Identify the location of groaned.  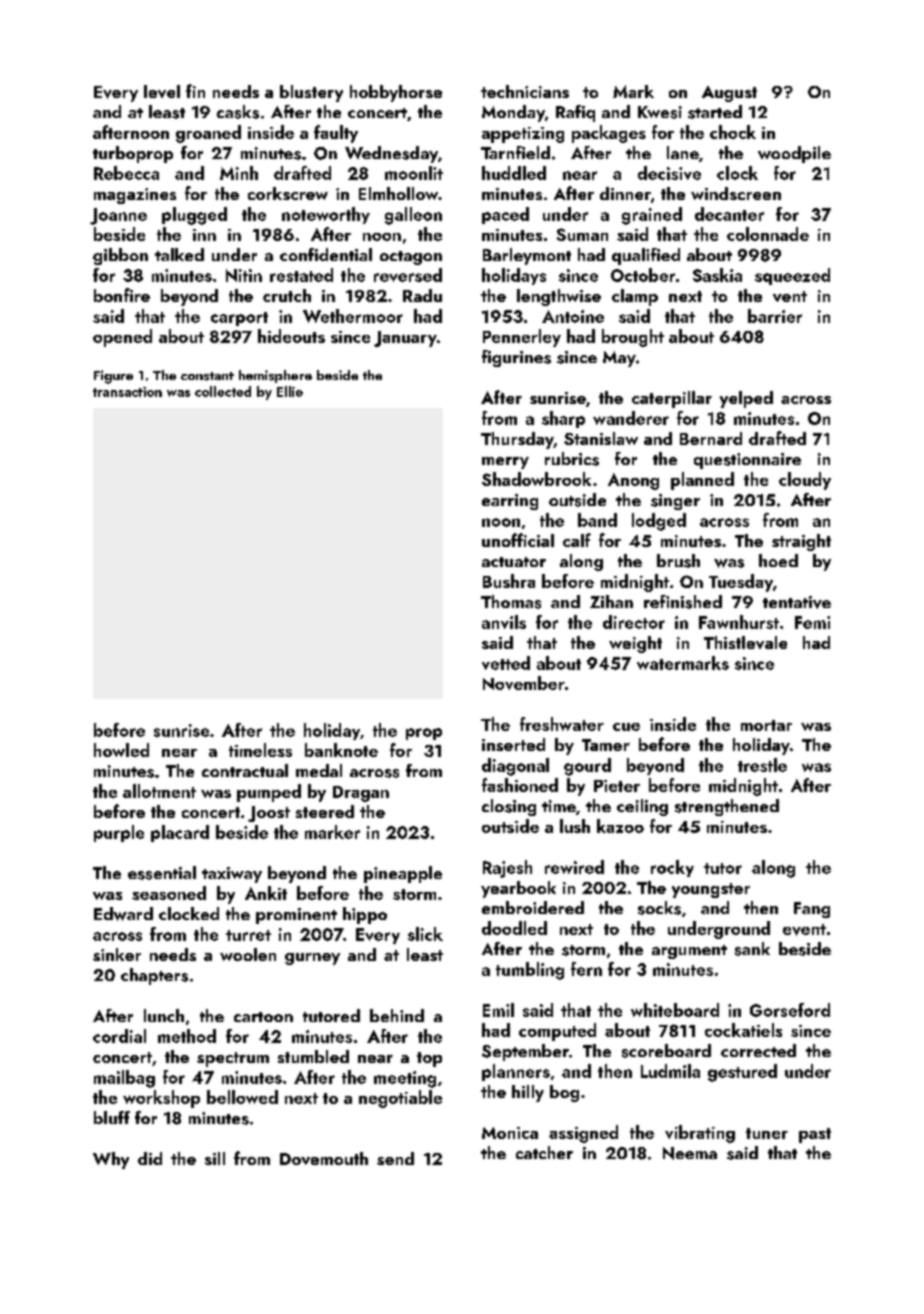
(208, 134).
